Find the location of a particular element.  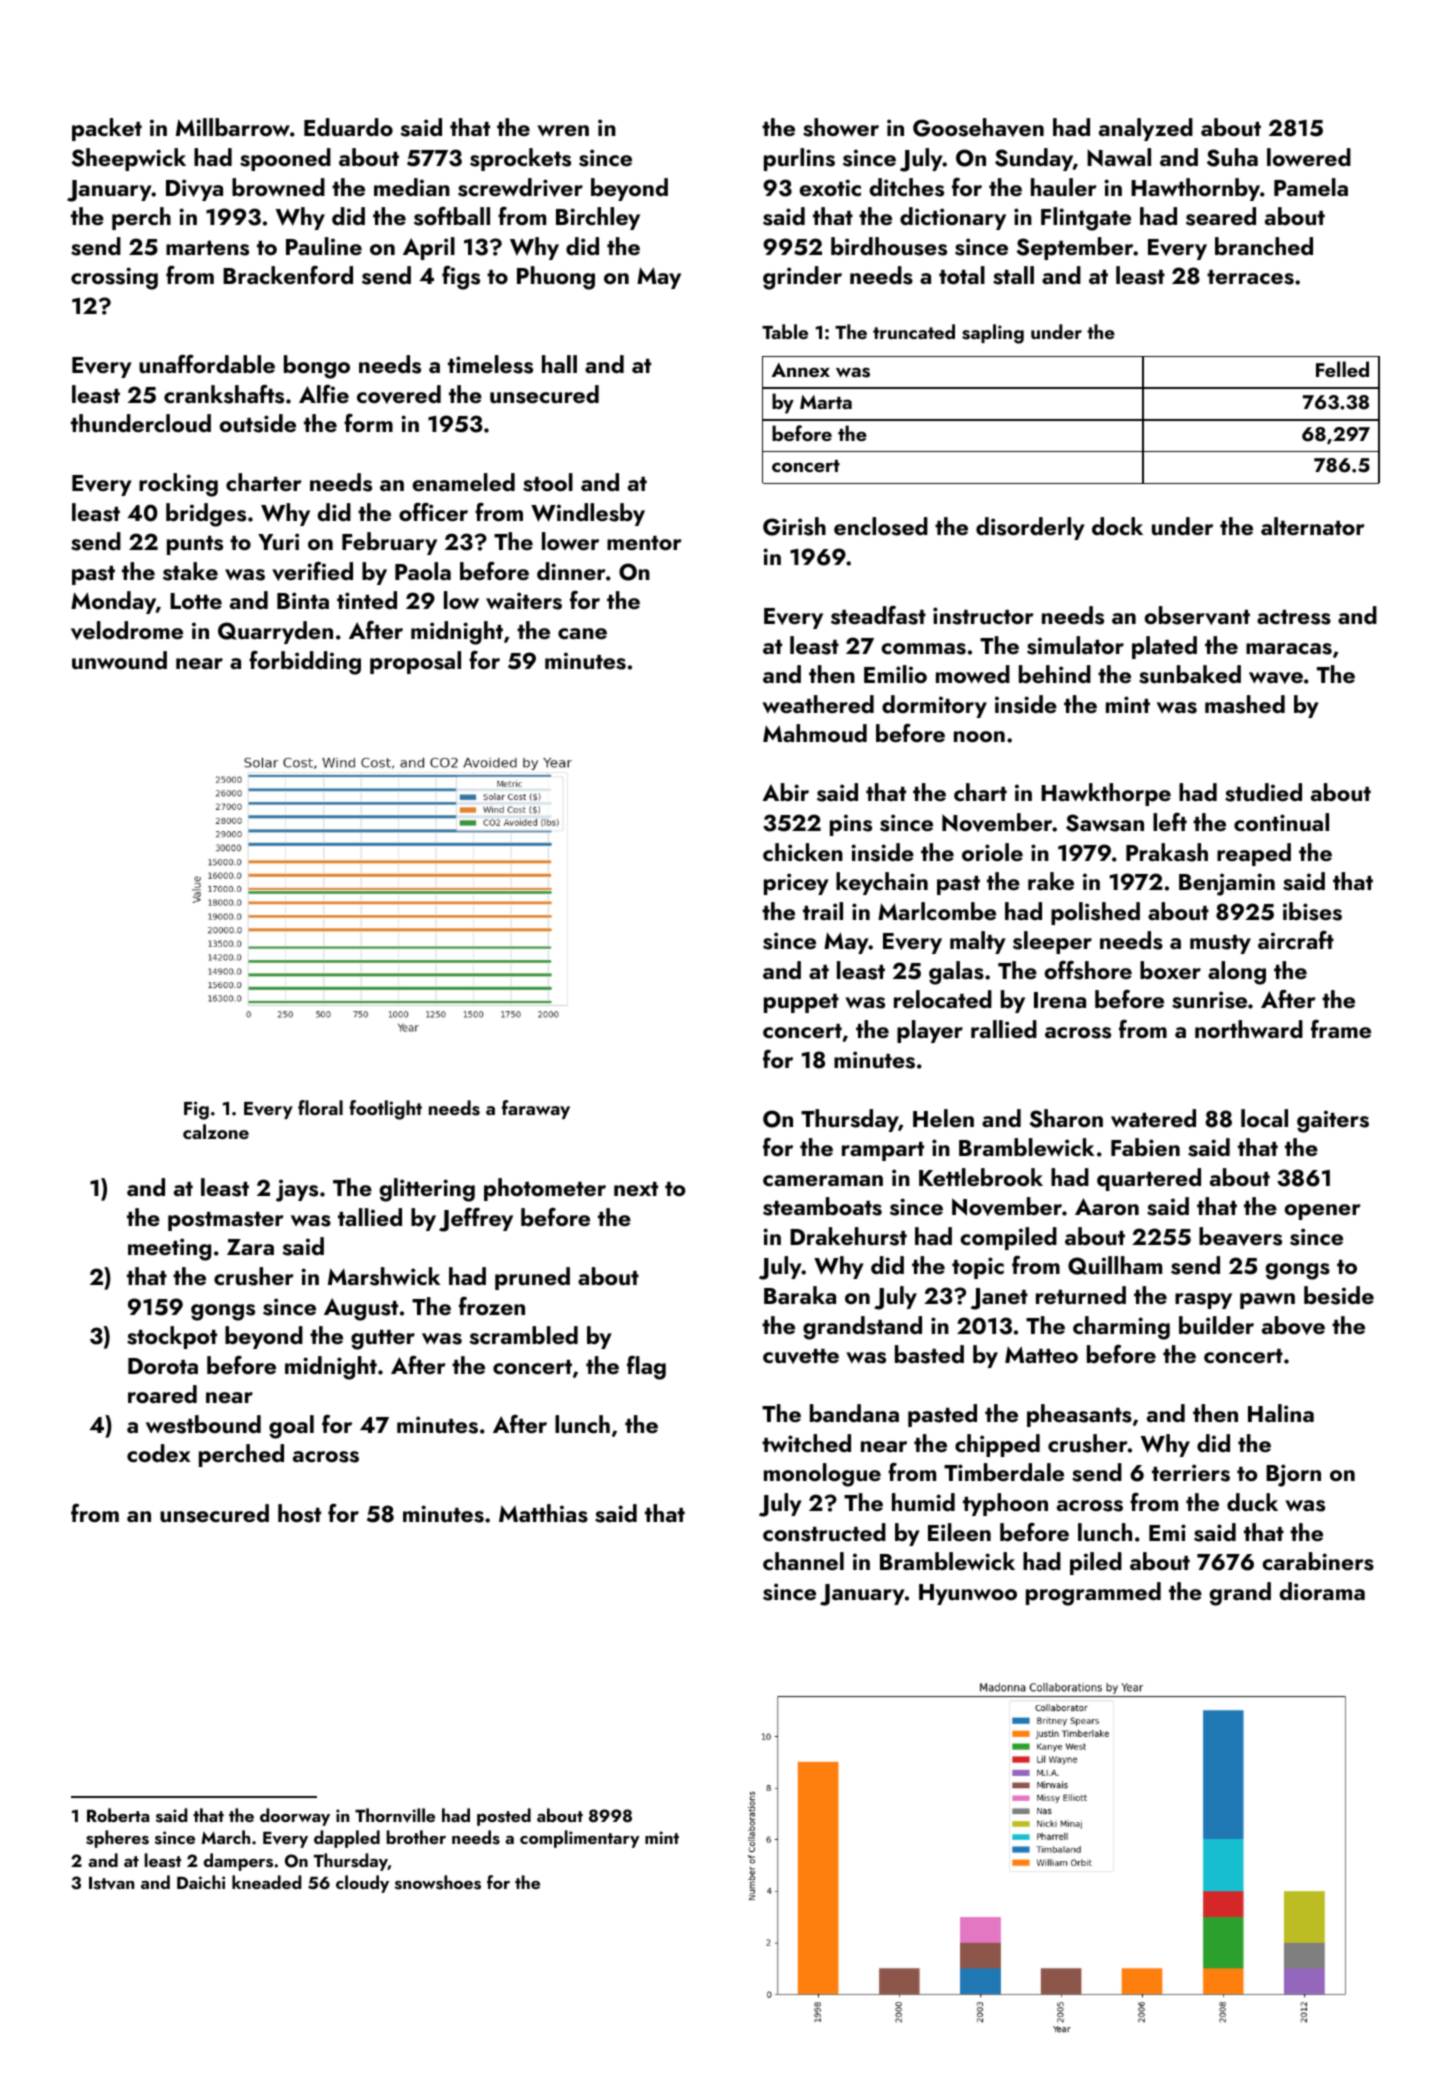

disorderly is located at coordinates (1030, 528).
